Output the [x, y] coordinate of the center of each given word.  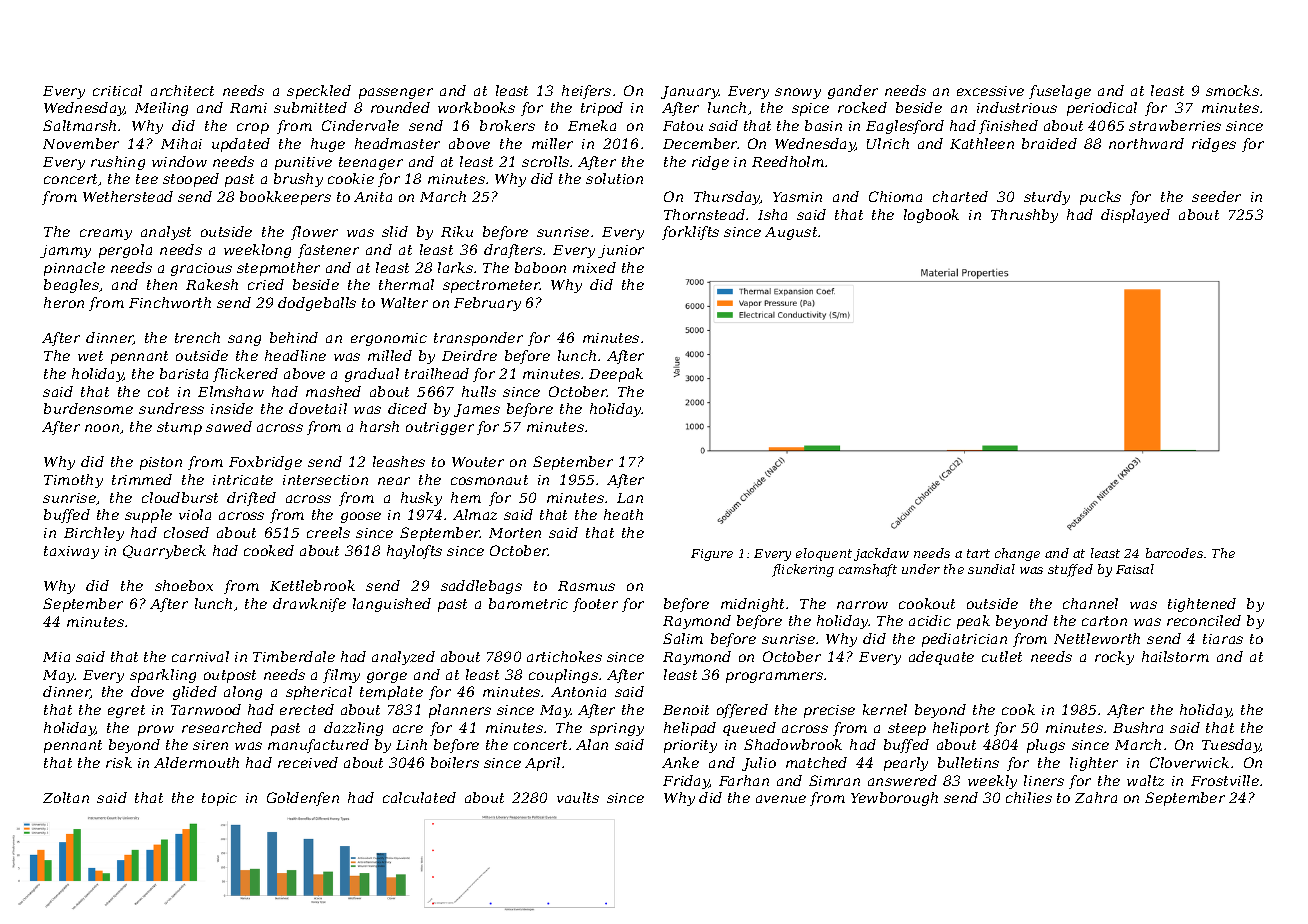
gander [853, 92]
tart [978, 553]
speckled [319, 92]
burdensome [88, 408]
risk [119, 762]
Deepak [616, 375]
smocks [1232, 90]
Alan [592, 744]
